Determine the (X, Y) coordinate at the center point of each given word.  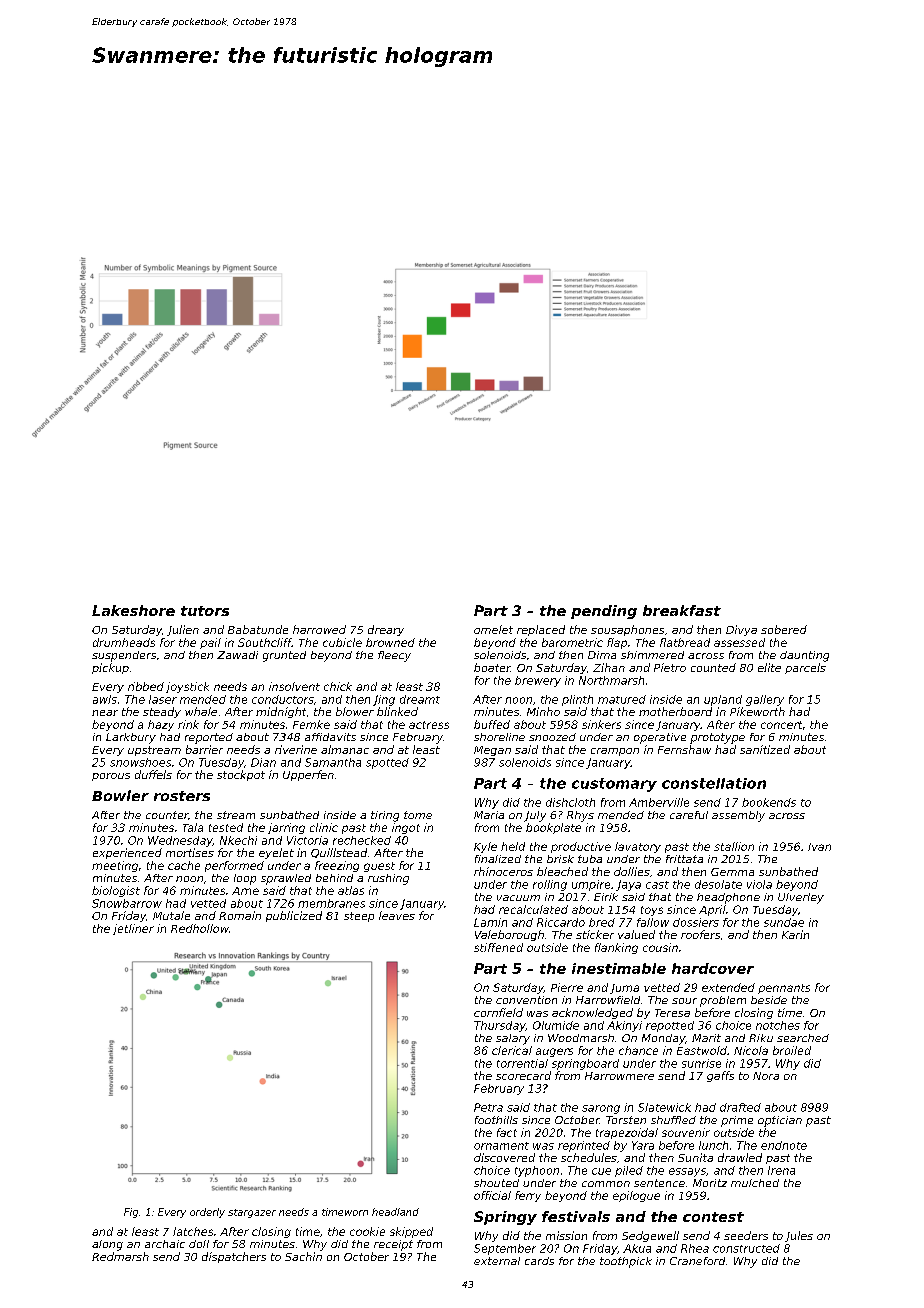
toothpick (626, 1262)
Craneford (697, 1261)
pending (604, 612)
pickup (110, 668)
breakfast (682, 610)
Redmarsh (120, 1256)
